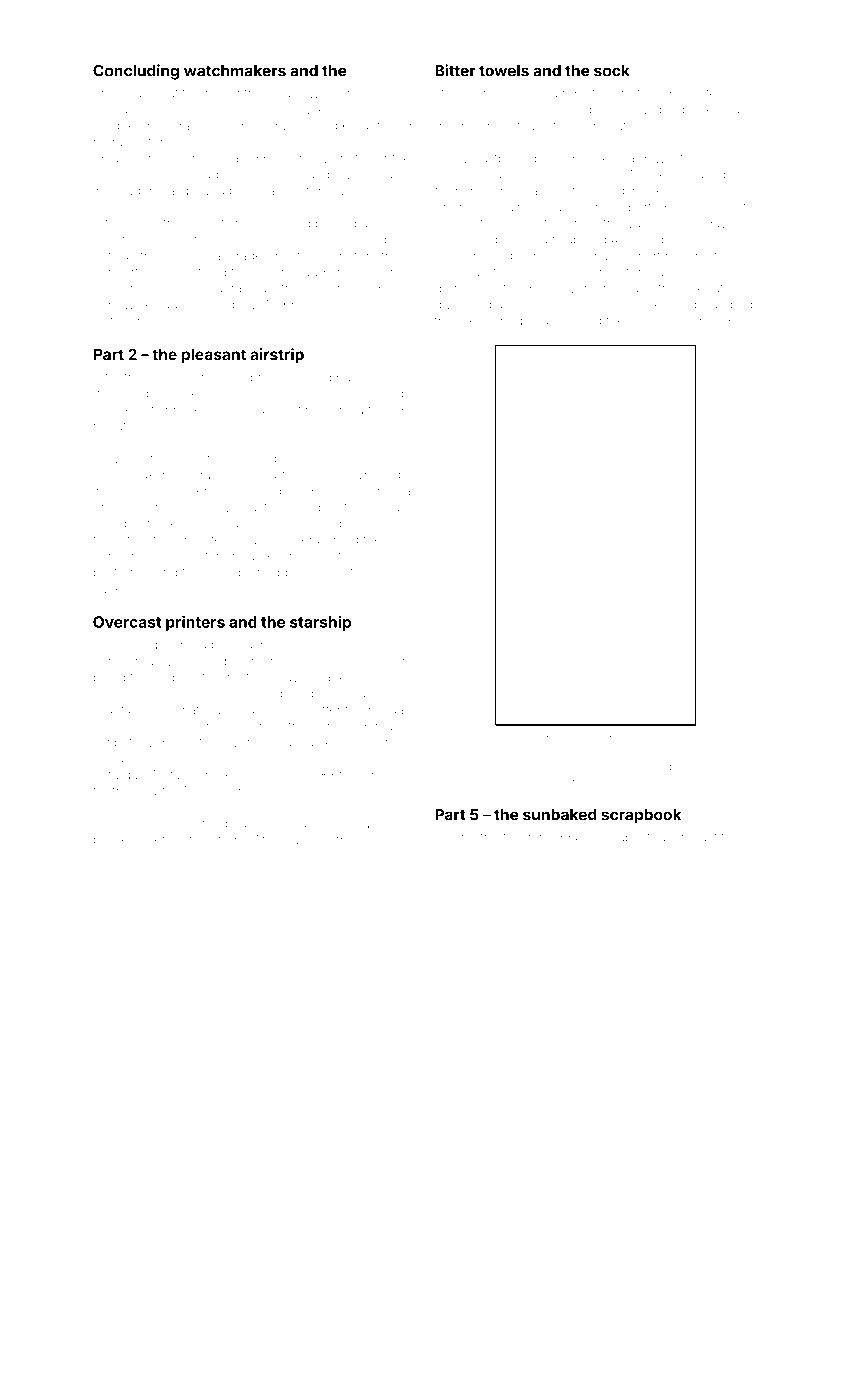 This document has width=849, height=1400. Describe the element at coordinates (542, 322) in the document. I see `bulldog` at that location.
